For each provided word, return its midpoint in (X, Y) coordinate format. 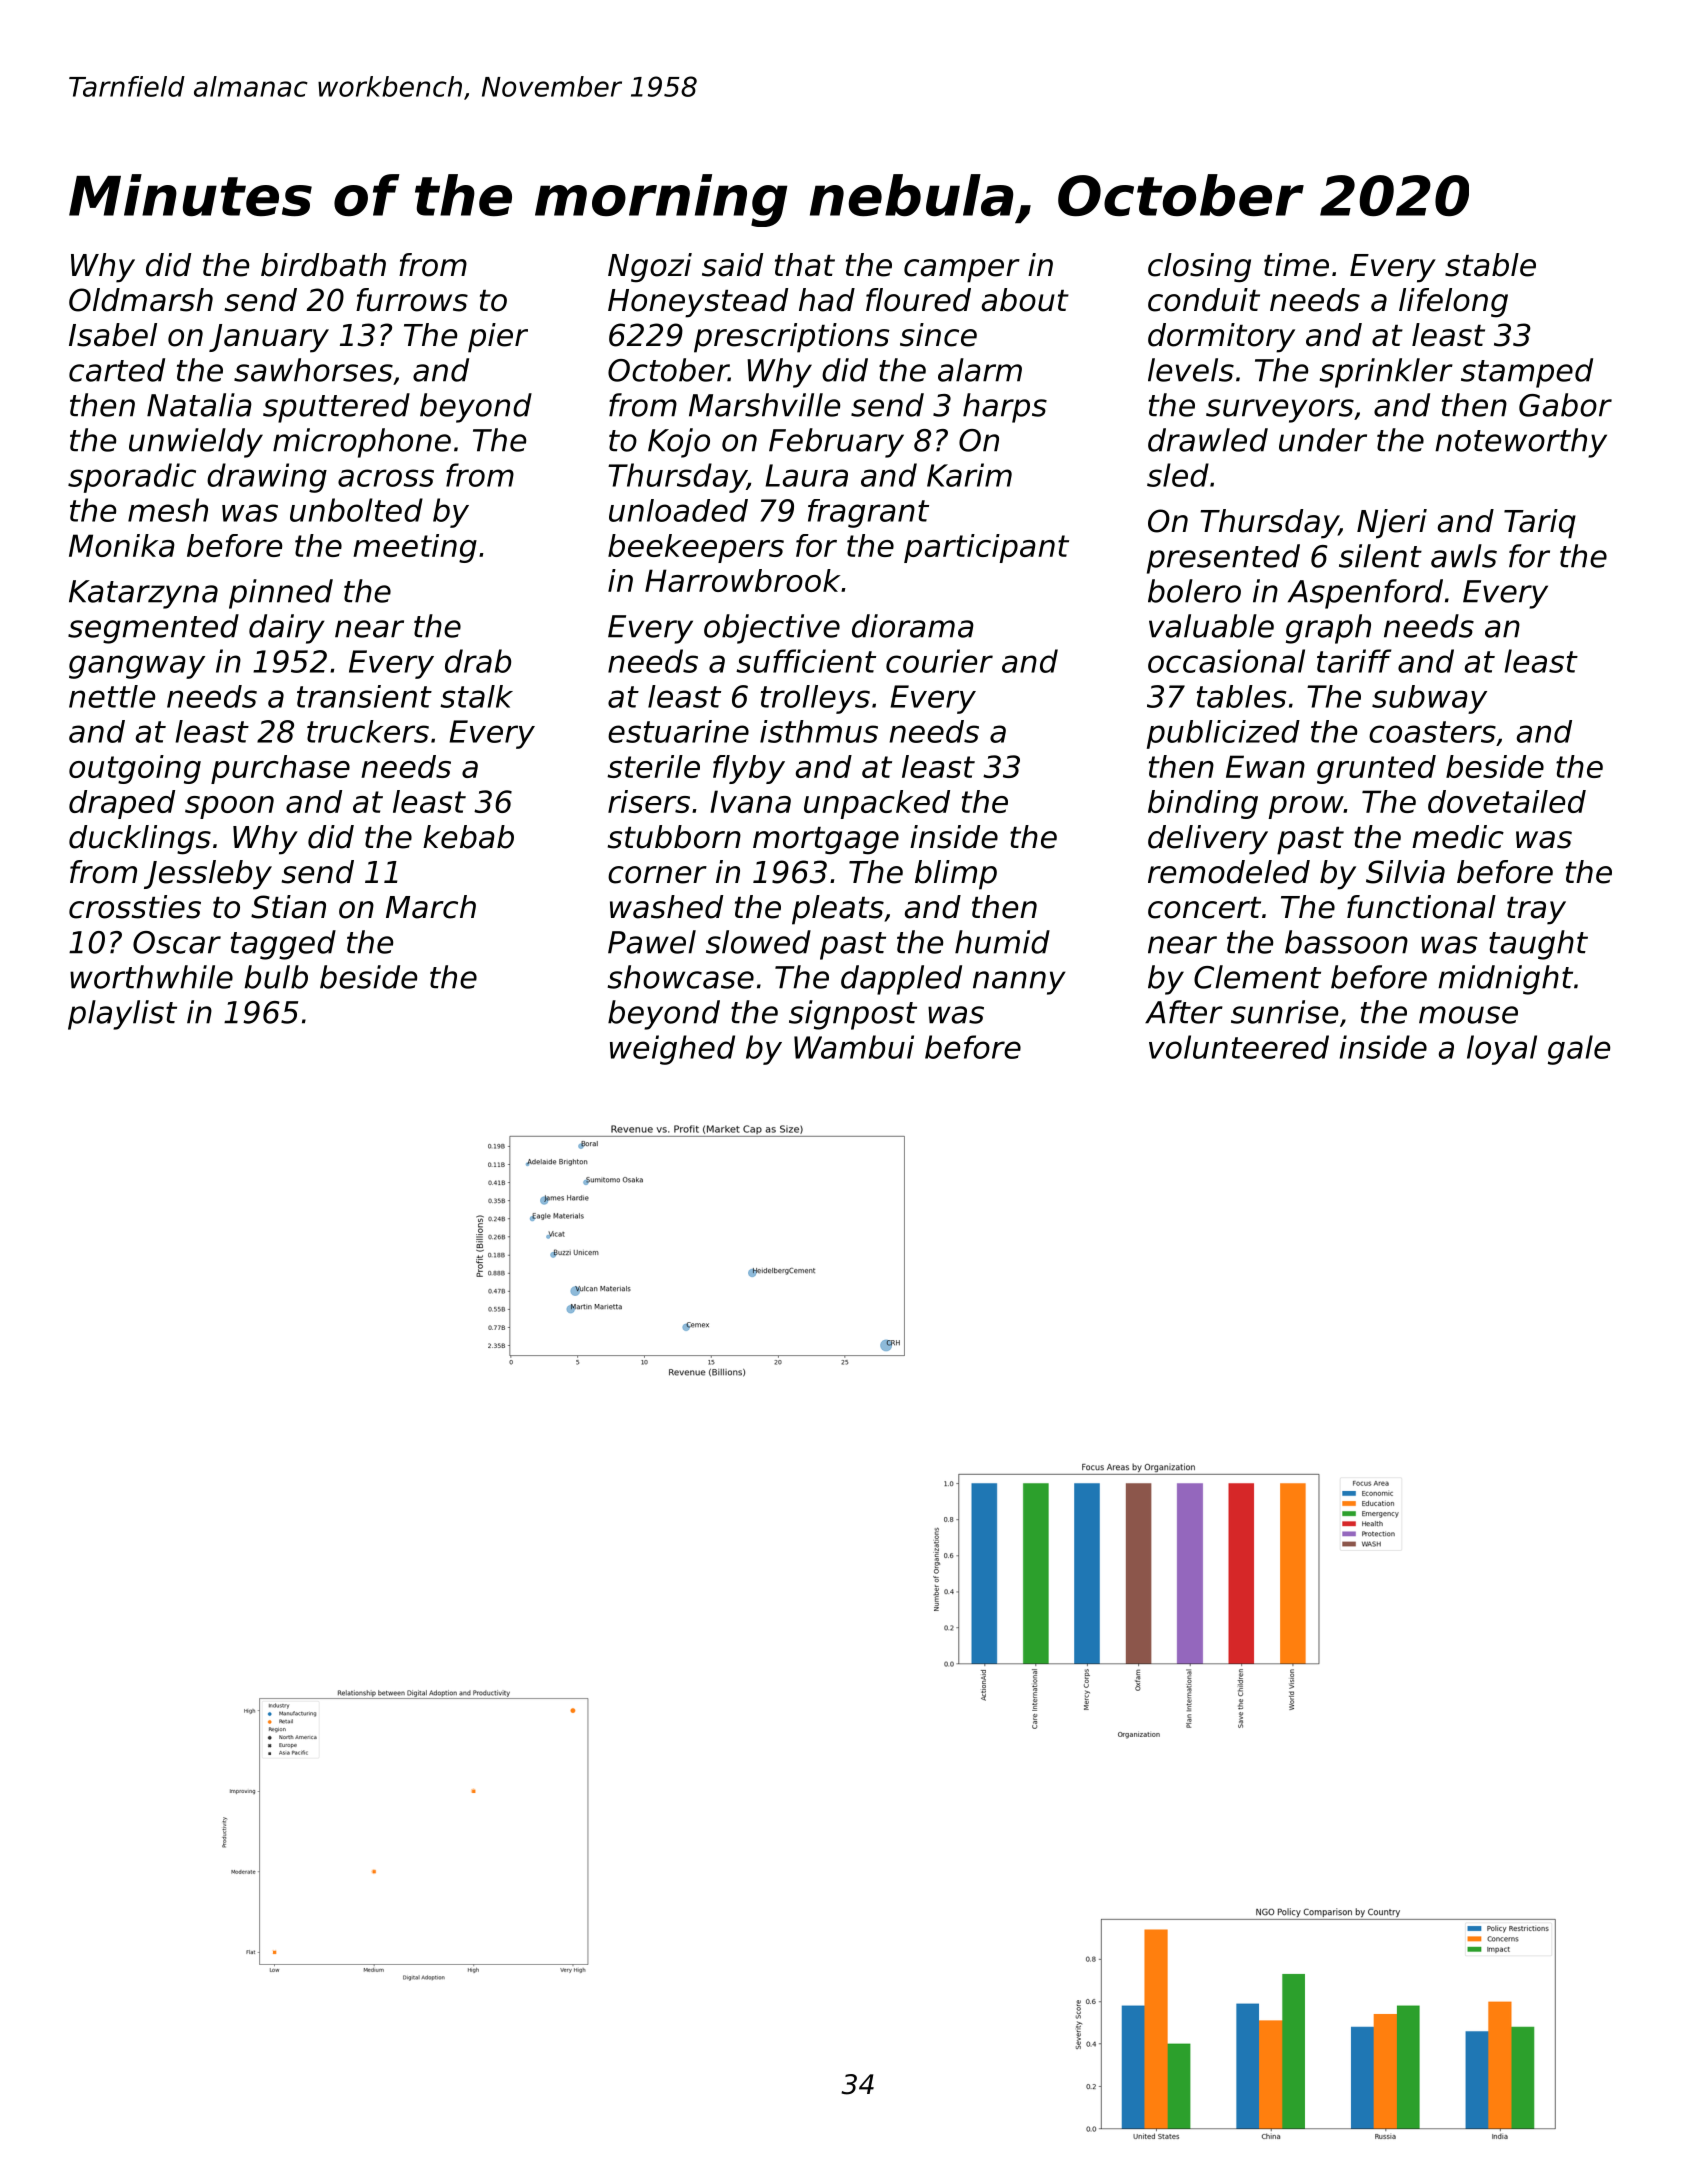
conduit (1204, 300)
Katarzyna (143, 594)
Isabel (113, 335)
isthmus (819, 731)
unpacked (877, 804)
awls (1464, 556)
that (805, 265)
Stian (288, 907)
